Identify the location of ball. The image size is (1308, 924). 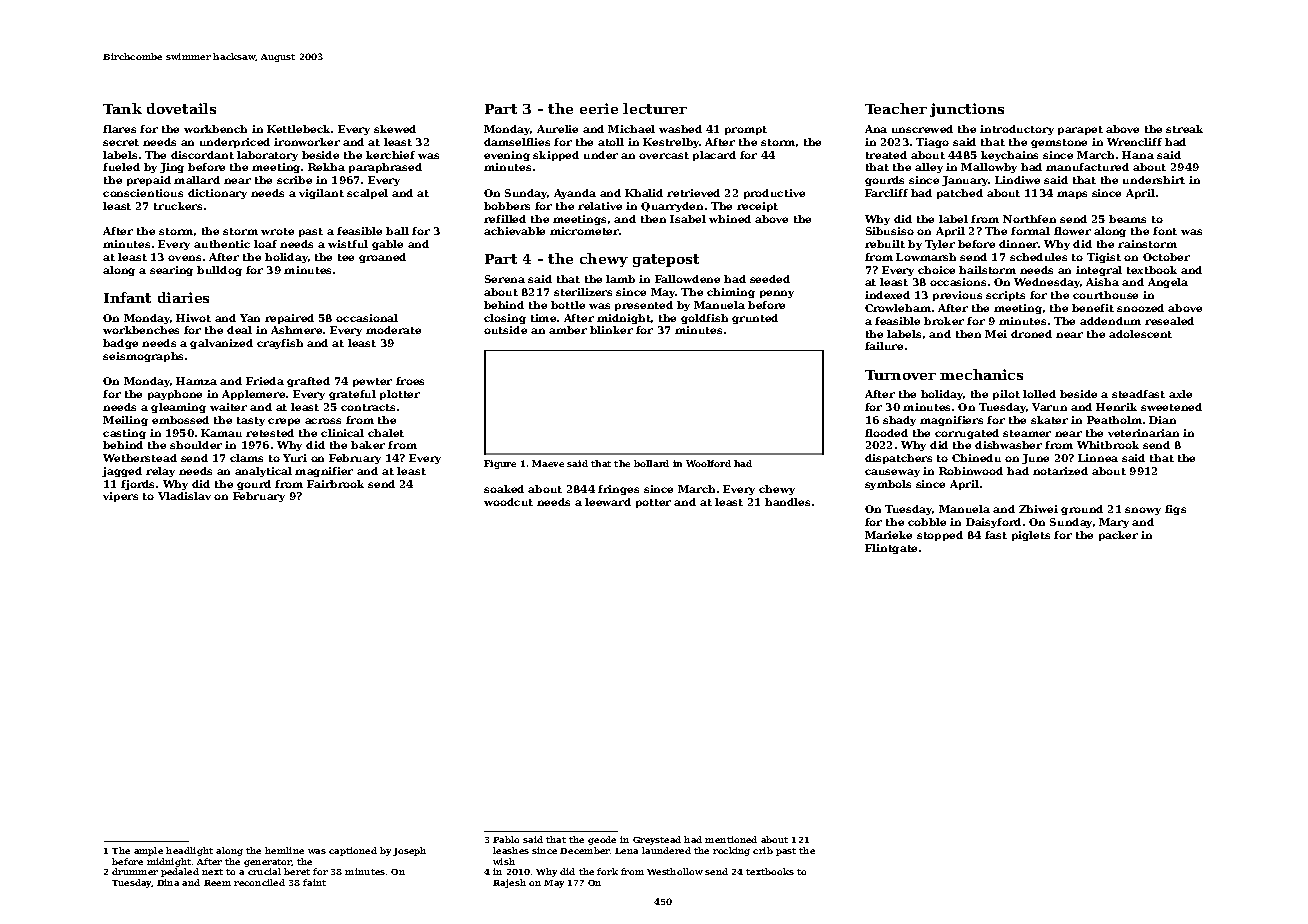
(397, 231).
